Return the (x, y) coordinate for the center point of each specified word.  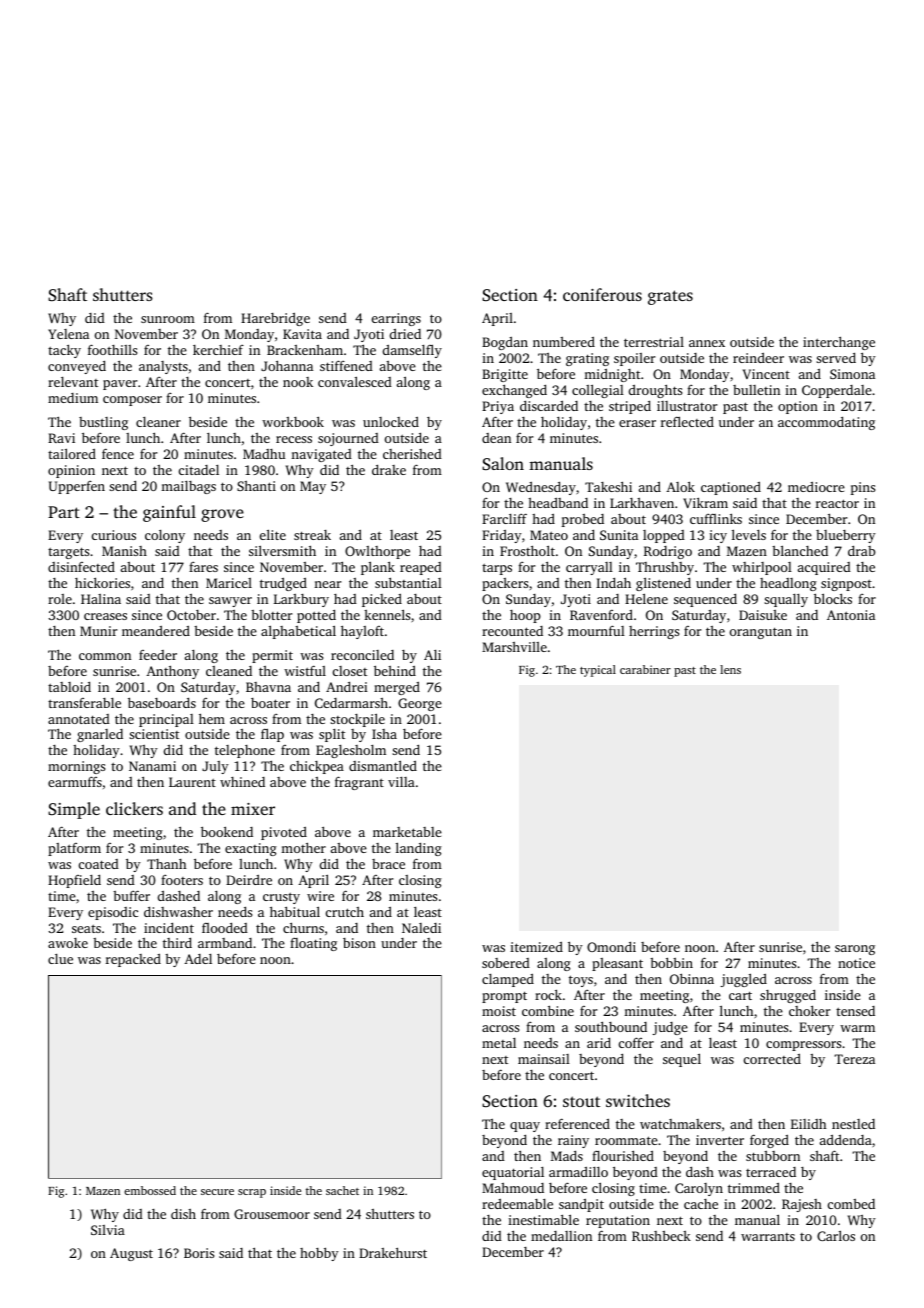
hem (212, 718)
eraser (637, 423)
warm (857, 1028)
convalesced (355, 381)
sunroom (168, 319)
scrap (252, 1193)
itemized (536, 947)
